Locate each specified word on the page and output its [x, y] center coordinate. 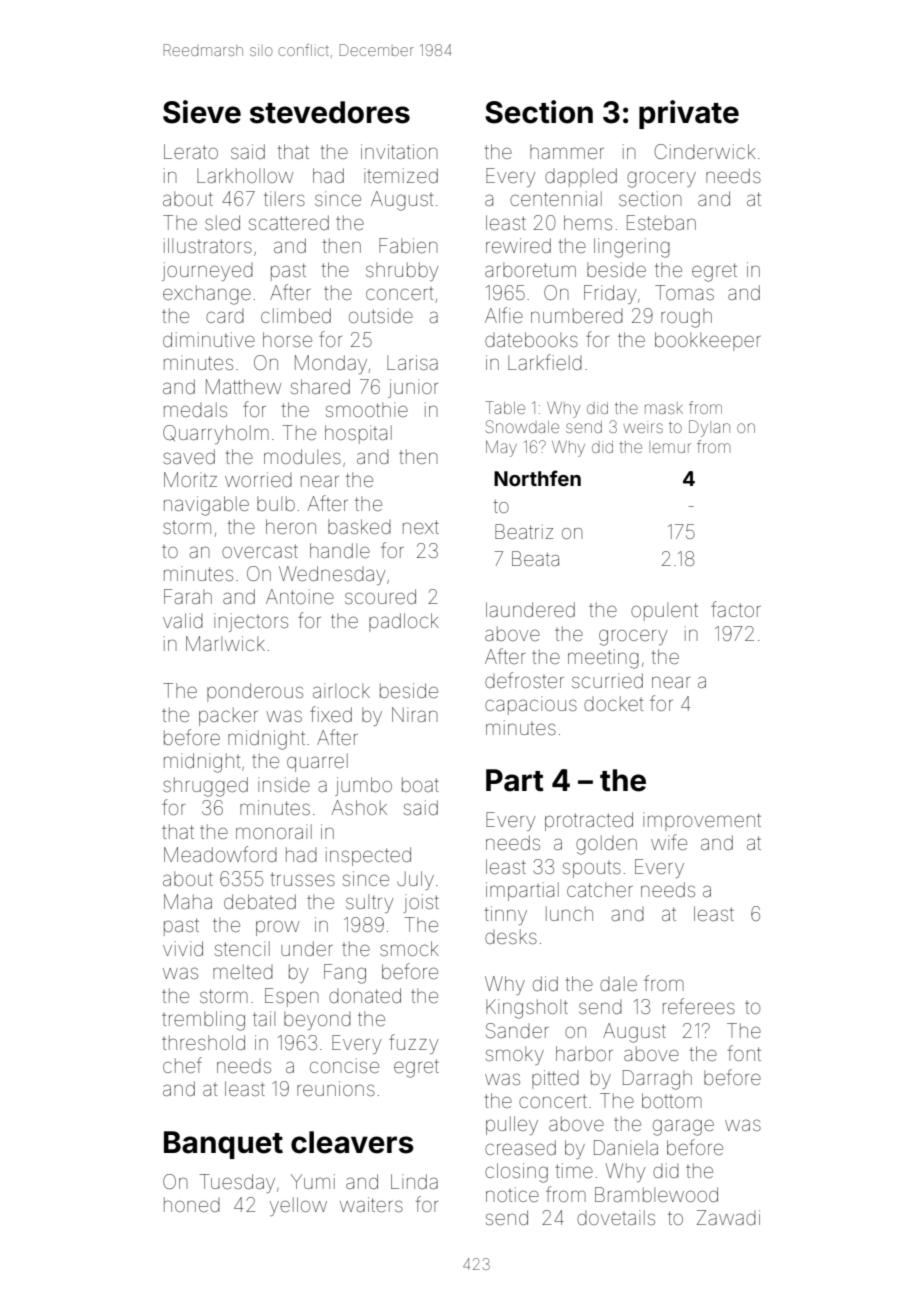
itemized [401, 175]
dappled [581, 177]
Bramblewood [656, 1194]
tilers [284, 198]
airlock [341, 690]
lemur [670, 447]
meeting [603, 659]
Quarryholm [216, 434]
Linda [414, 1181]
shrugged [205, 787]
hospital [358, 434]
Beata [535, 558]
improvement [702, 821]
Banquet [223, 1145]
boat [420, 784]
